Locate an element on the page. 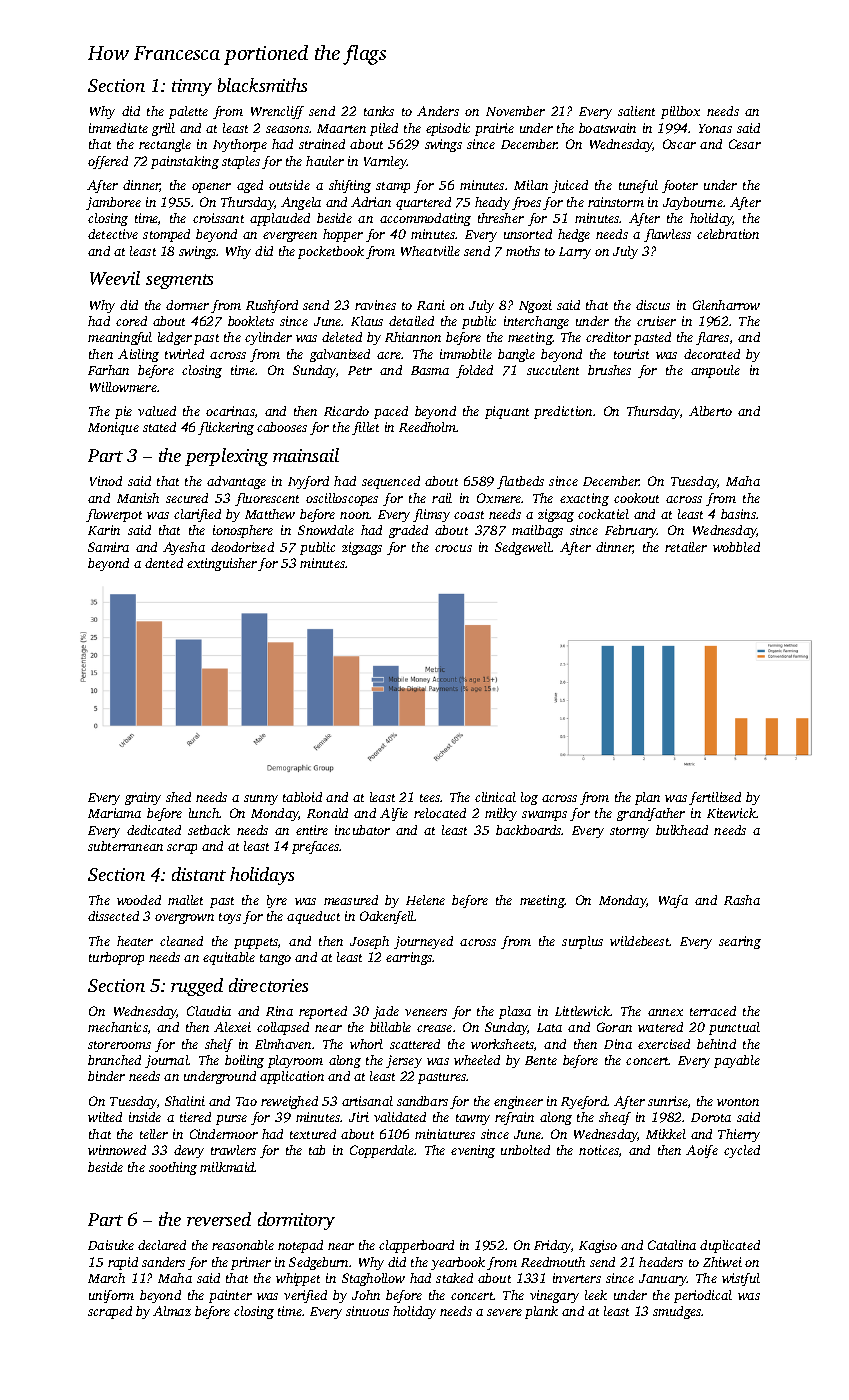  coast is located at coordinates (469, 515).
